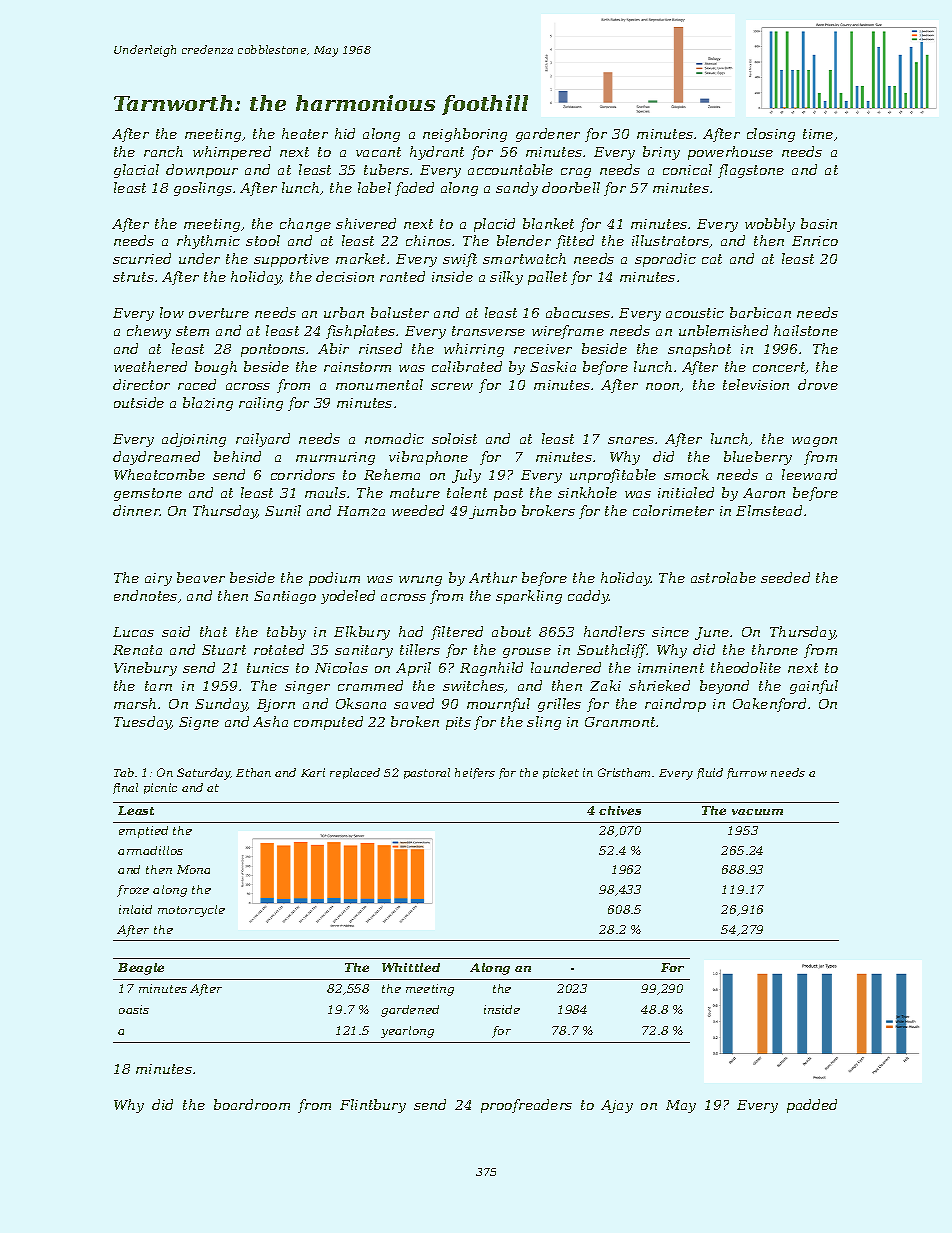 The image size is (952, 1233). I want to click on marsh, so click(135, 703).
